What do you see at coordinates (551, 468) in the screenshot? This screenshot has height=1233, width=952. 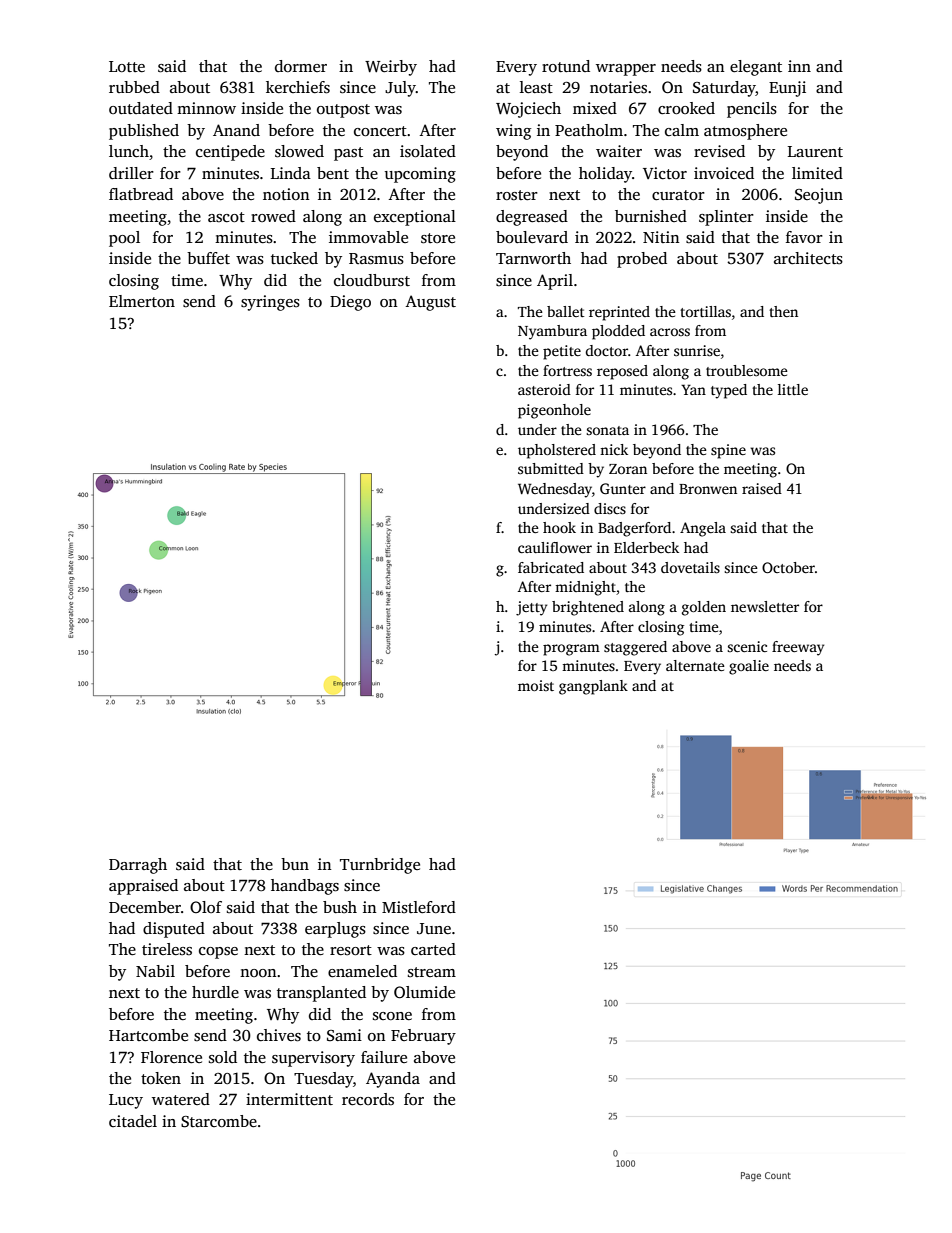 I see `submitted` at bounding box center [551, 468].
